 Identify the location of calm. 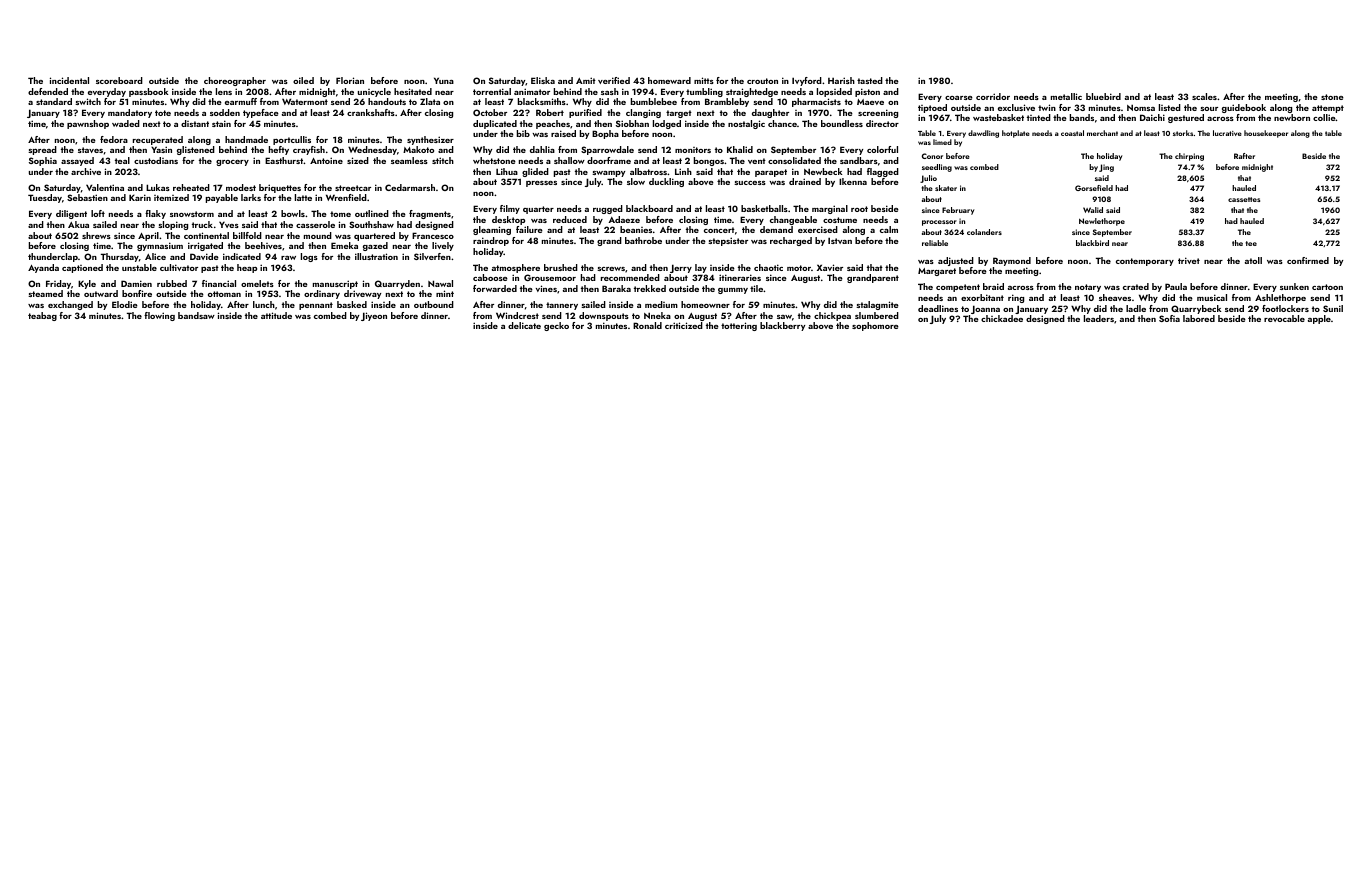
(889, 229).
